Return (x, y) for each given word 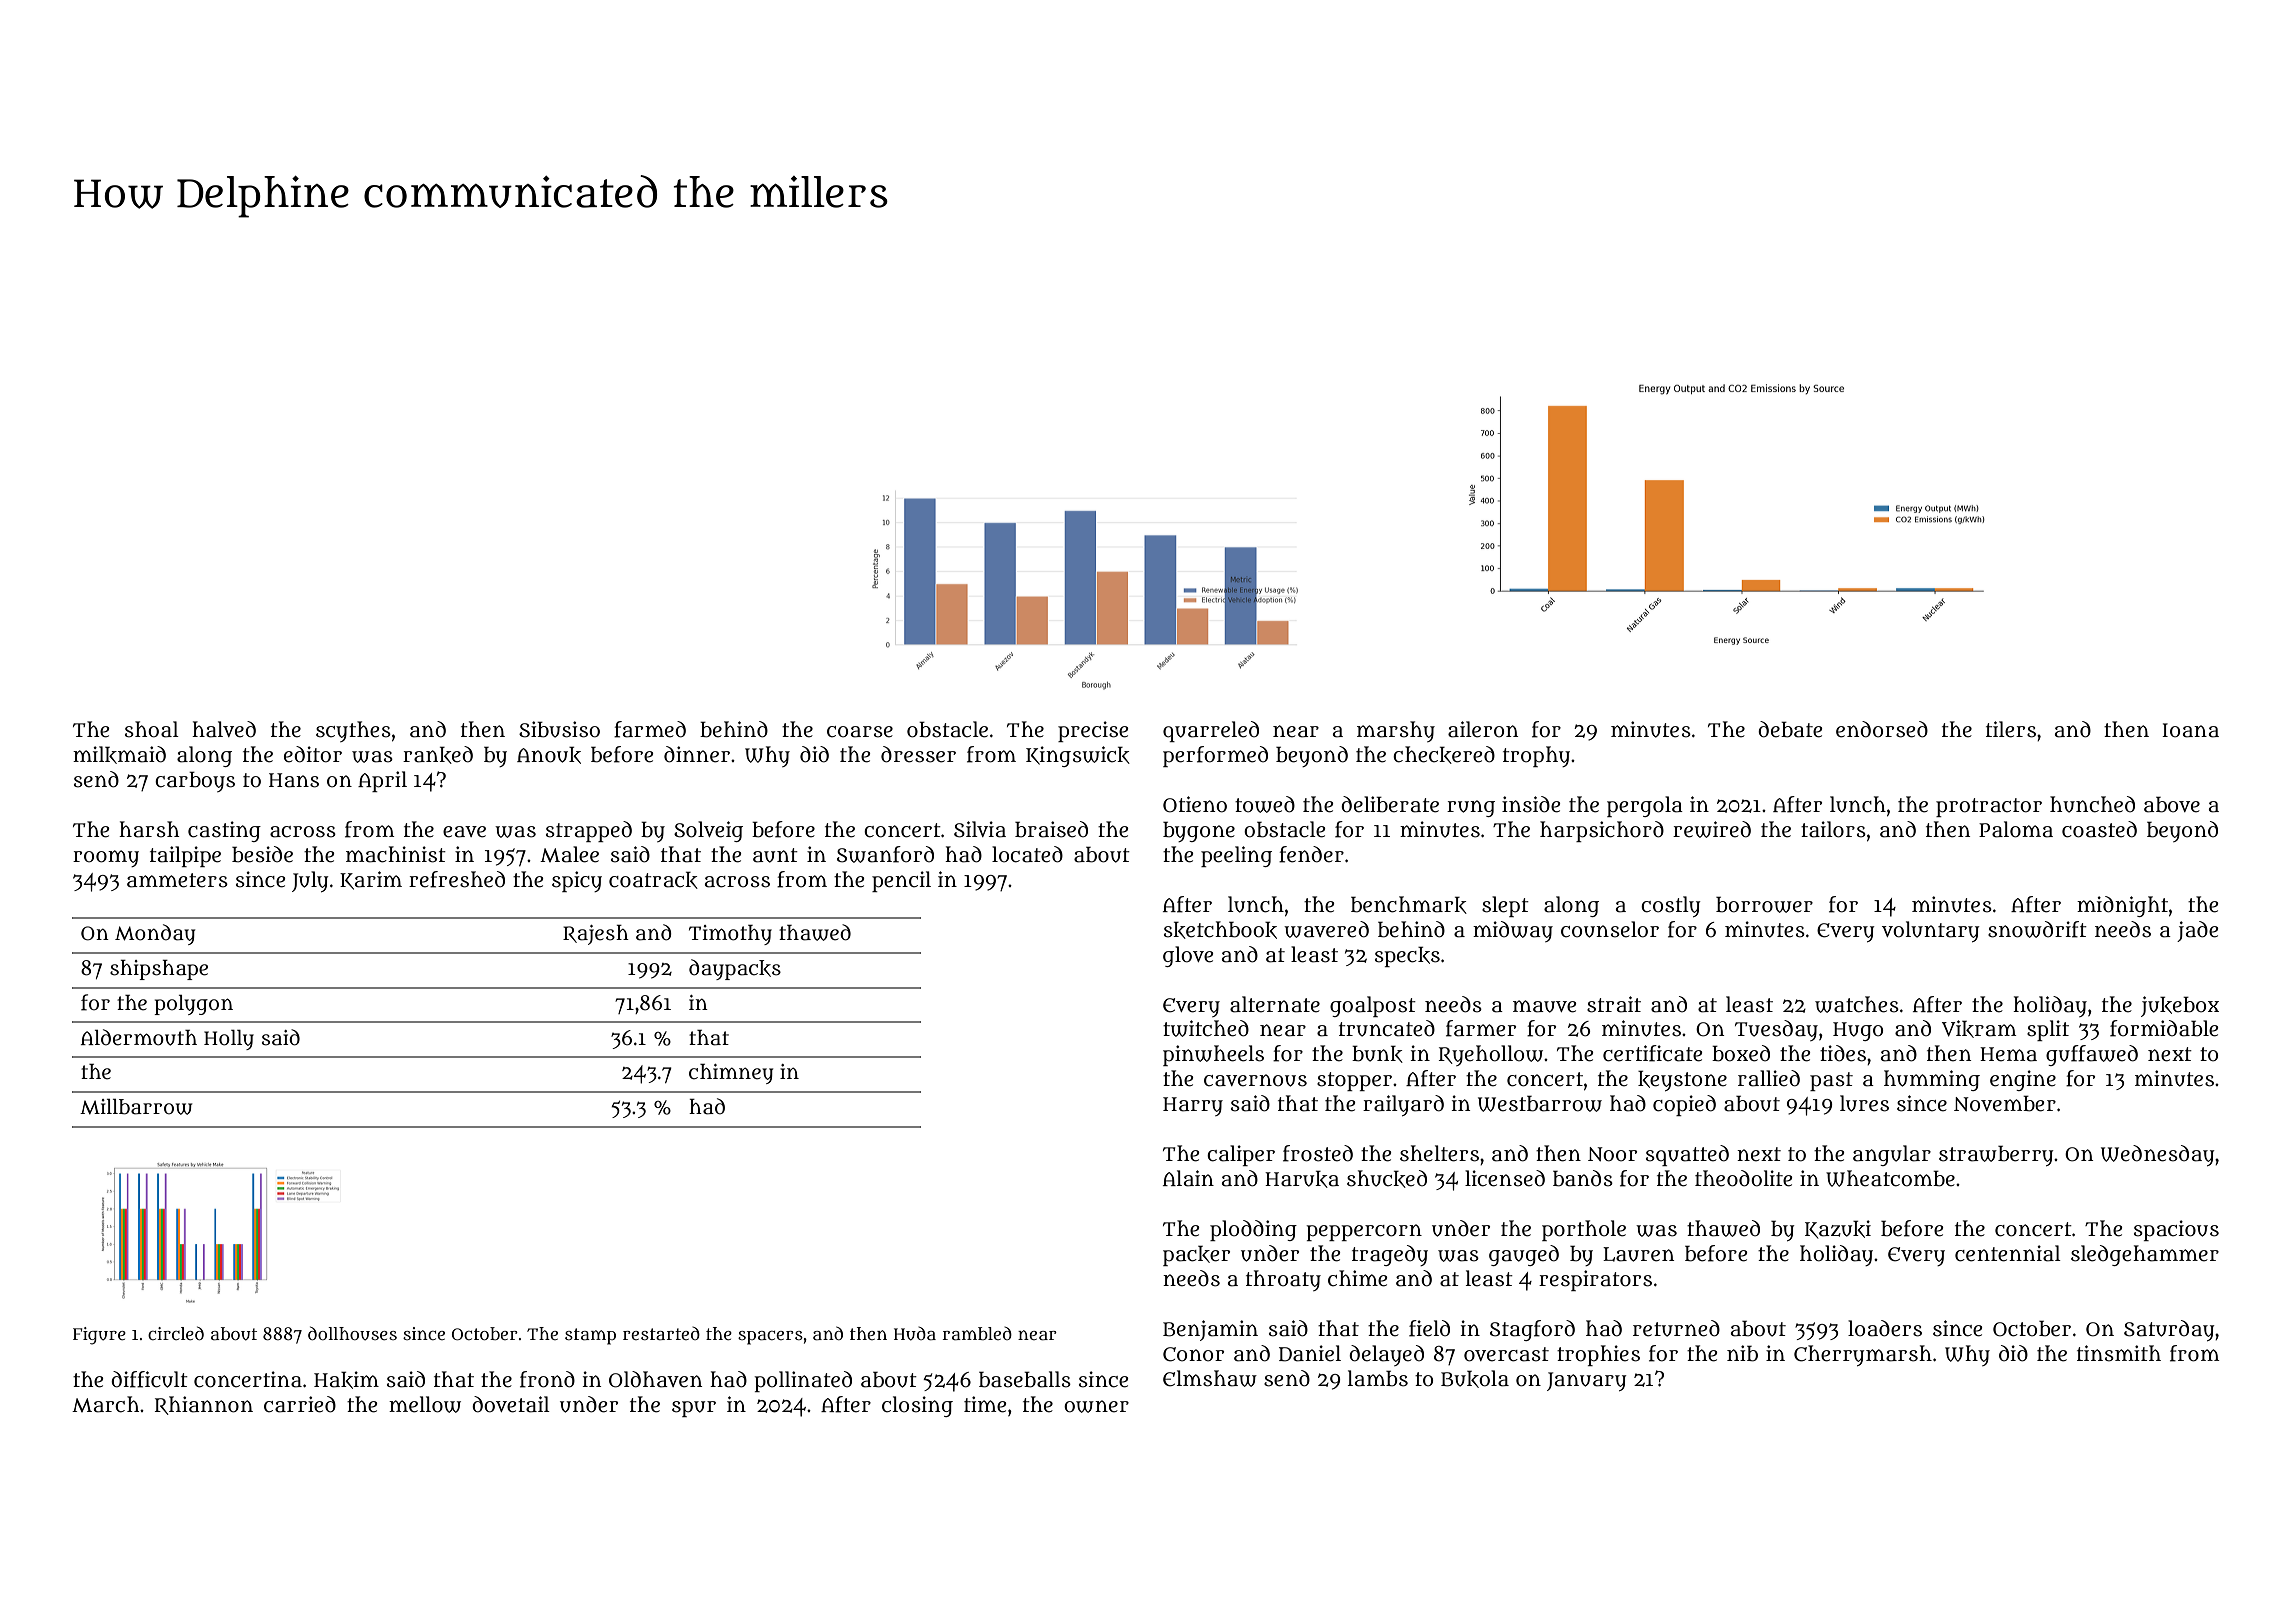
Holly (229, 1040)
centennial (2008, 1253)
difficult (149, 1379)
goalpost (1373, 1006)
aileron (1483, 729)
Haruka (1302, 1179)
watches (1857, 1004)
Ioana (2190, 730)
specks (1407, 956)
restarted (661, 1333)
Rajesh (596, 935)
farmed (650, 729)
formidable (2164, 1028)
